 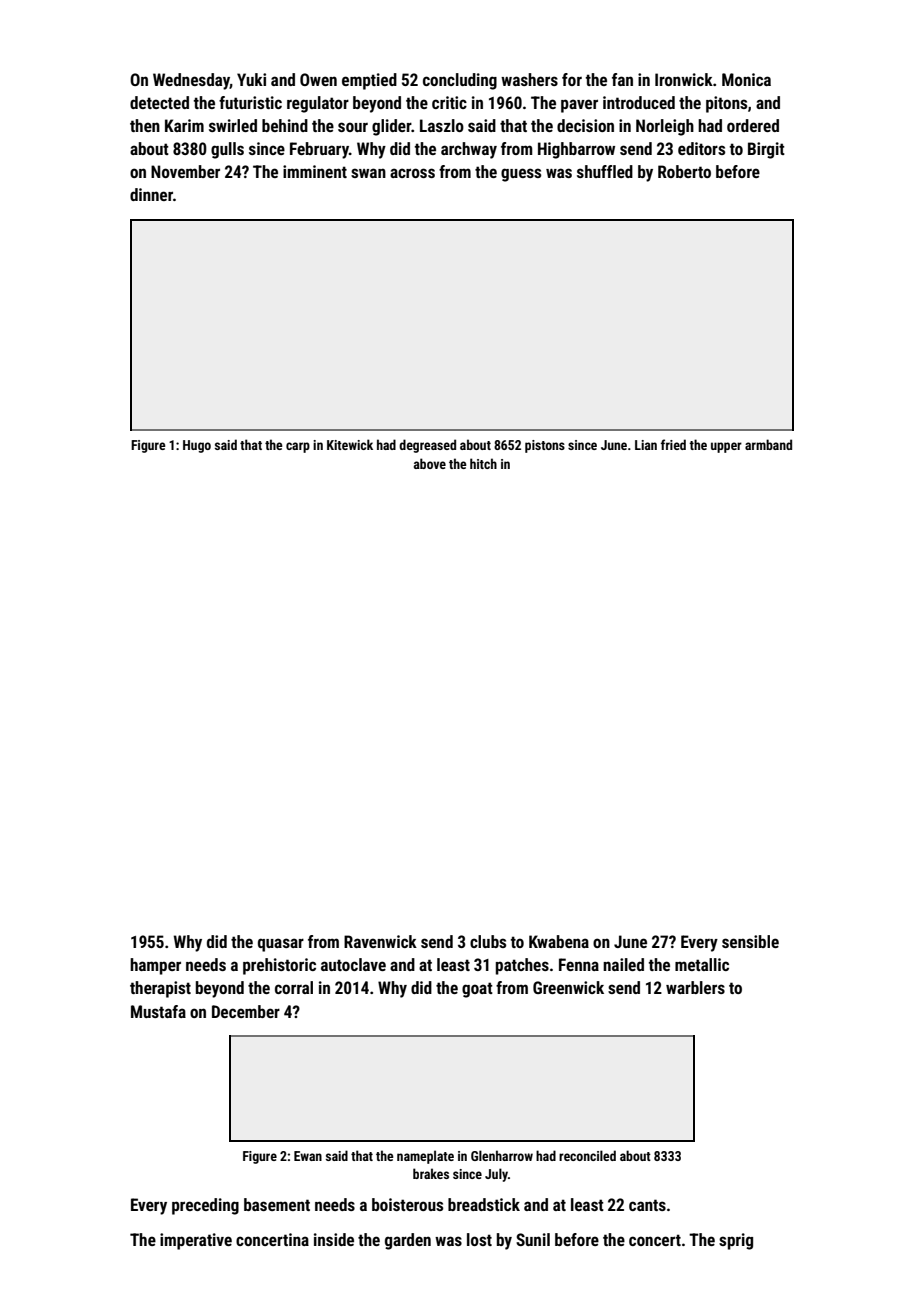 What do you see at coordinates (701, 148) in the page?
I see `editors` at bounding box center [701, 148].
